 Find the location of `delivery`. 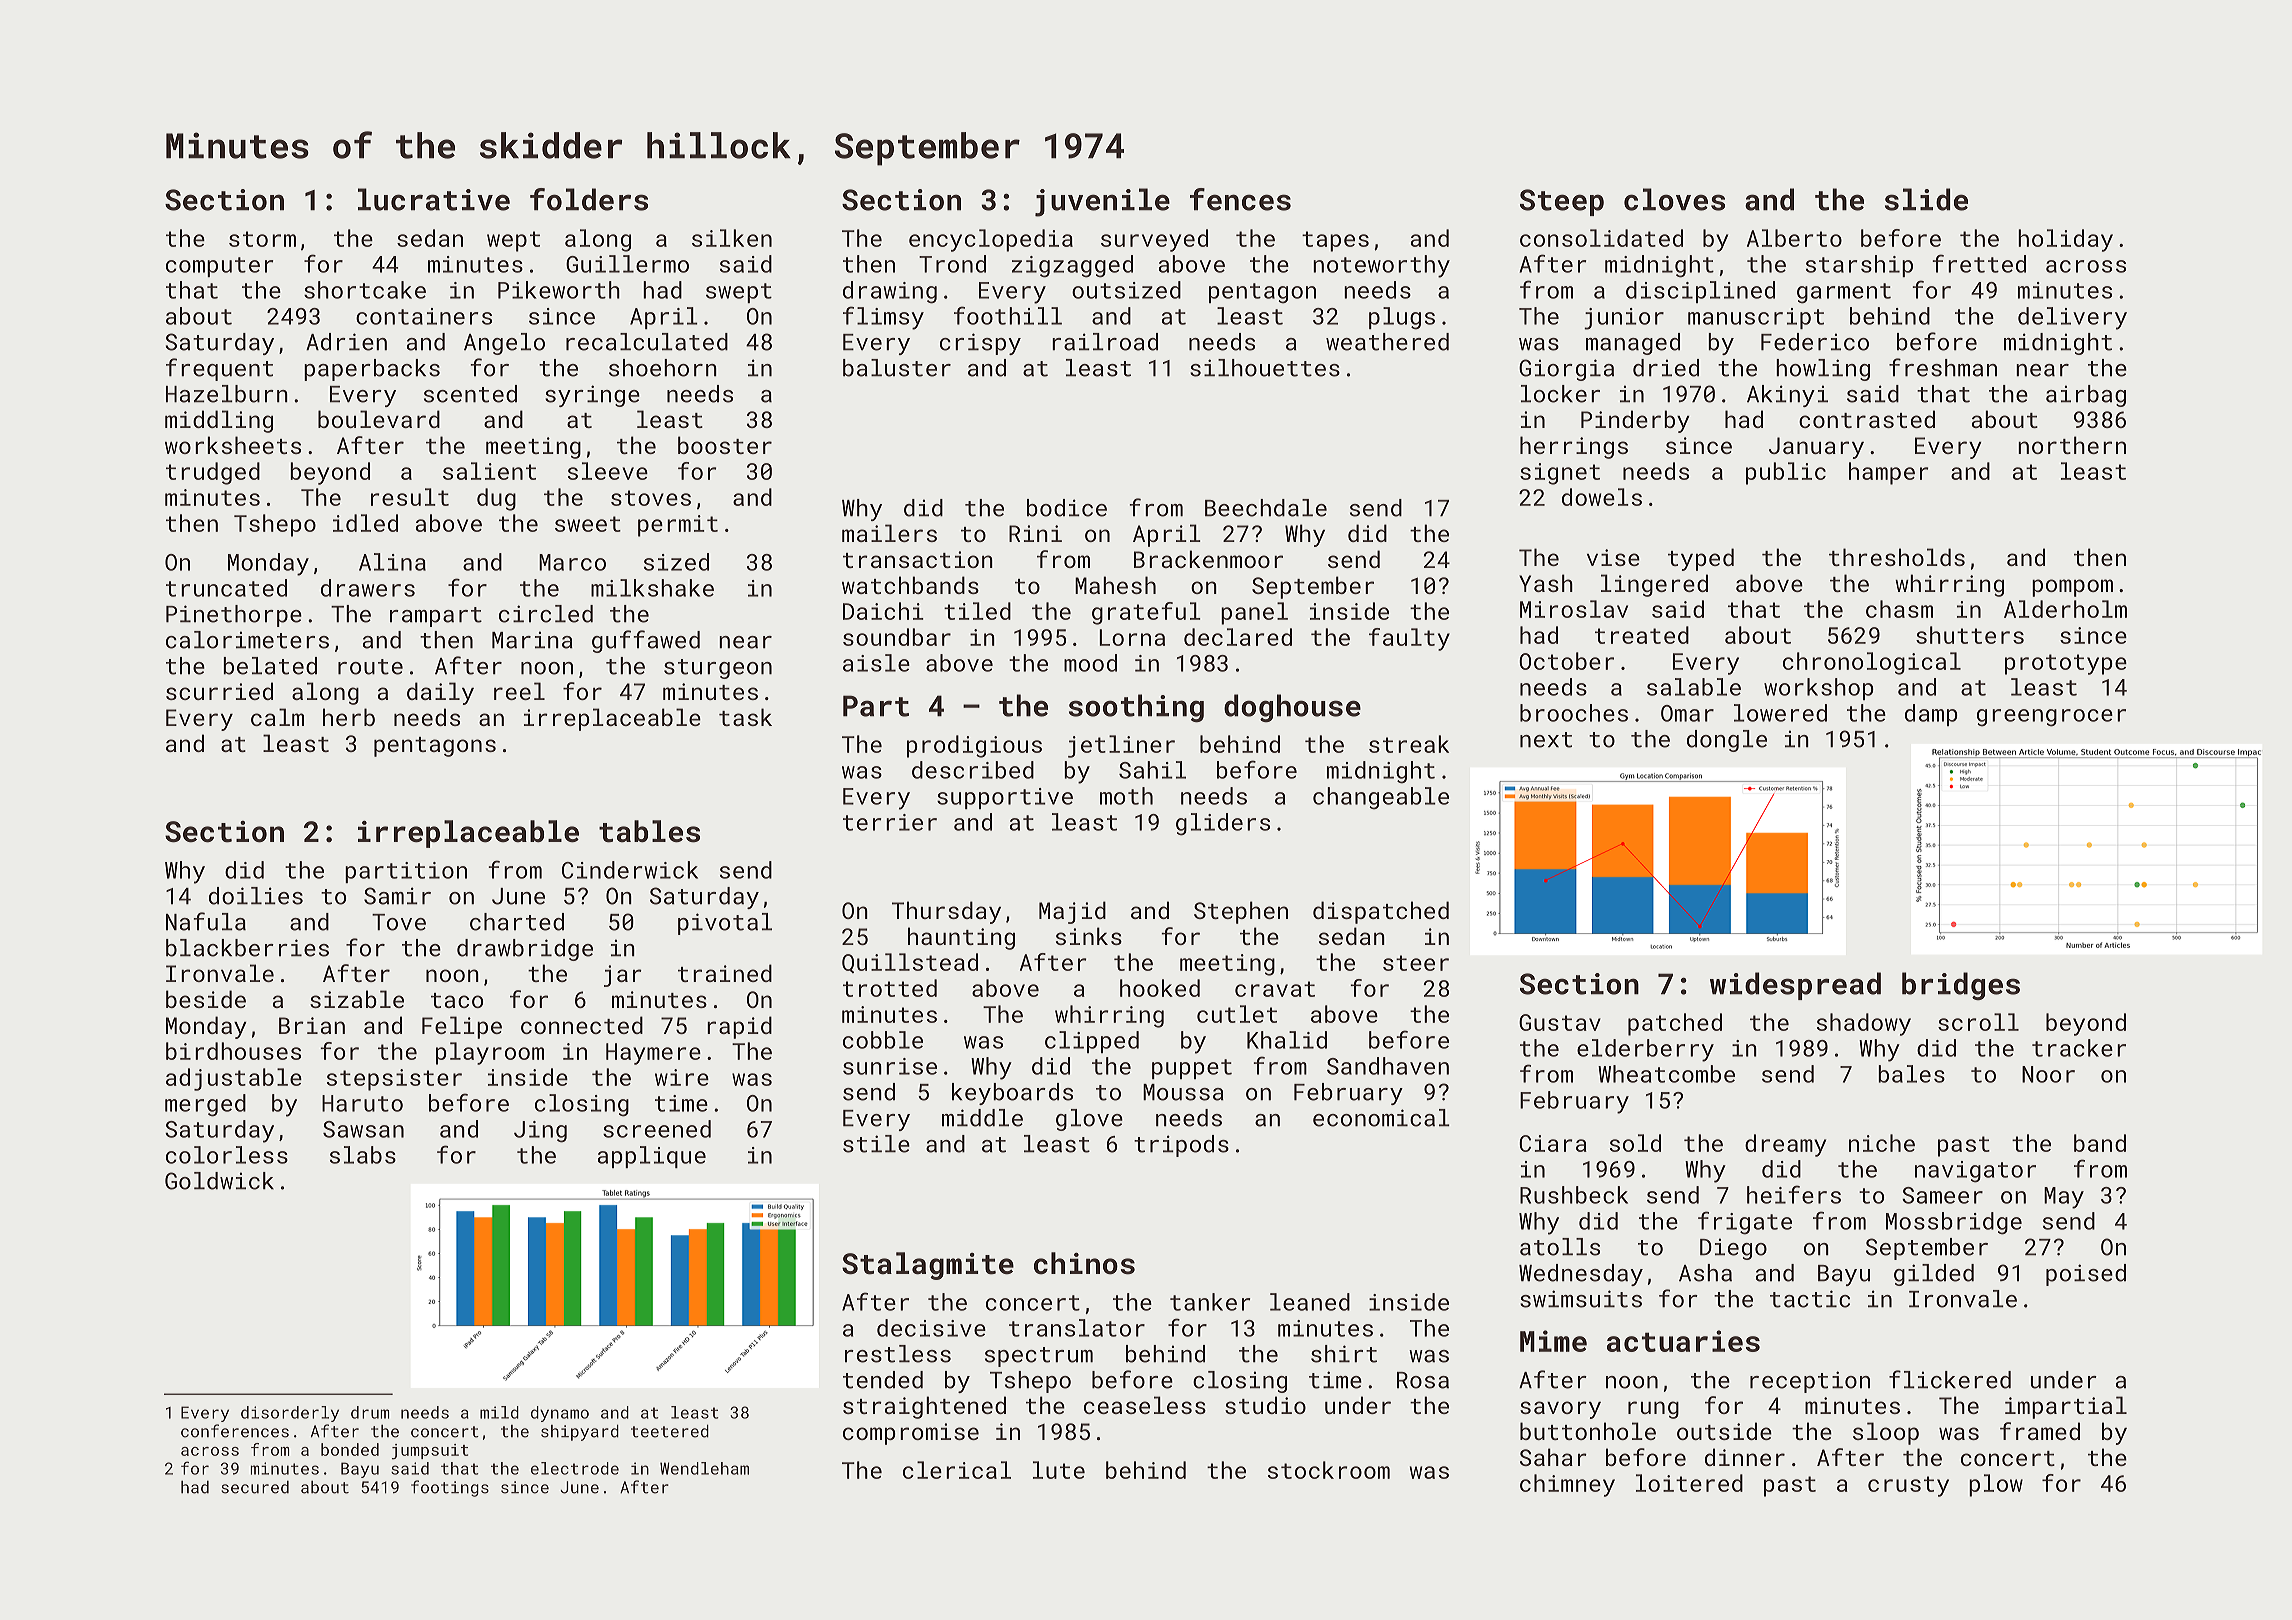

delivery is located at coordinates (2072, 318).
